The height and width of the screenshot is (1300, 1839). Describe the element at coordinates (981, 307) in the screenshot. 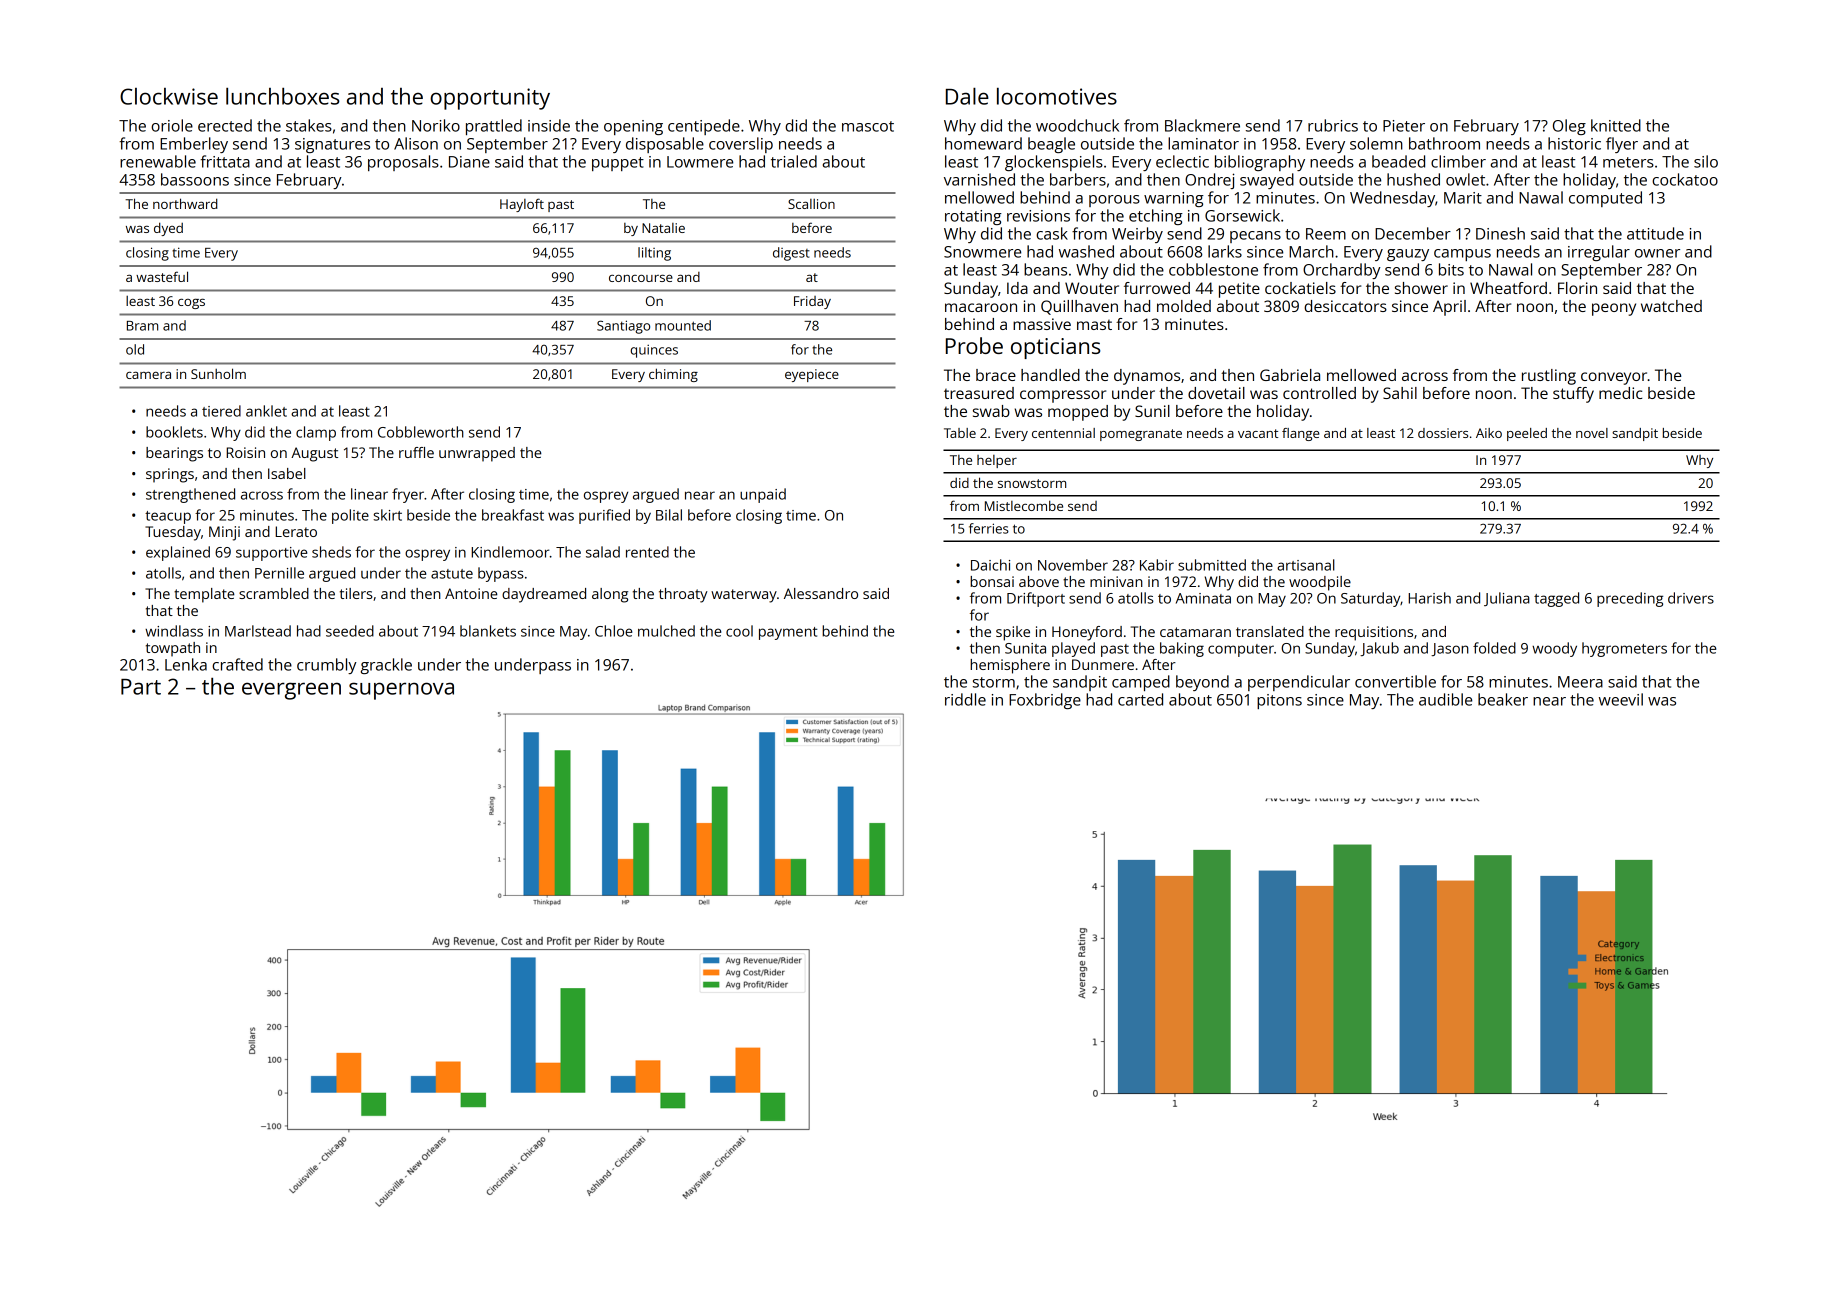

I see `macaroon` at that location.
